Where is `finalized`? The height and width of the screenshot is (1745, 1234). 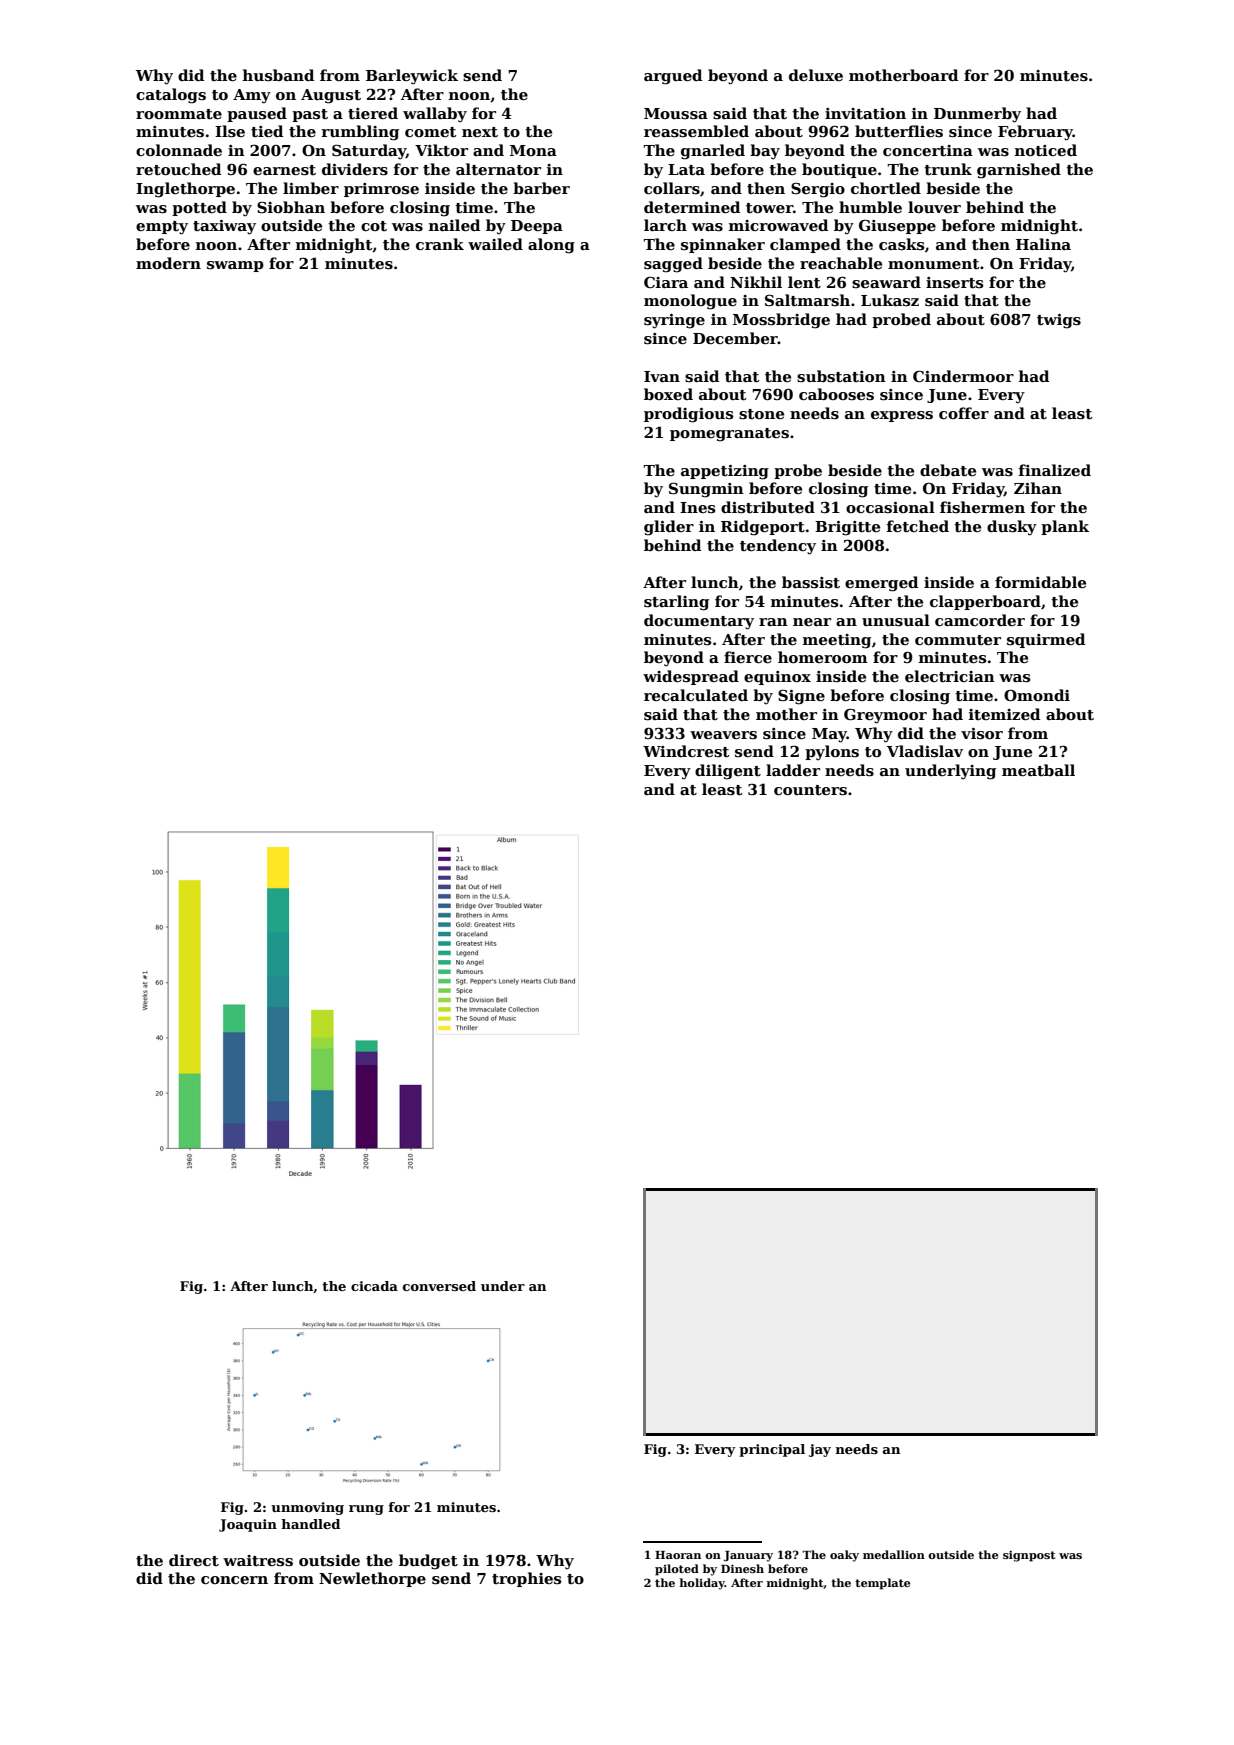
finalized is located at coordinates (1055, 470).
